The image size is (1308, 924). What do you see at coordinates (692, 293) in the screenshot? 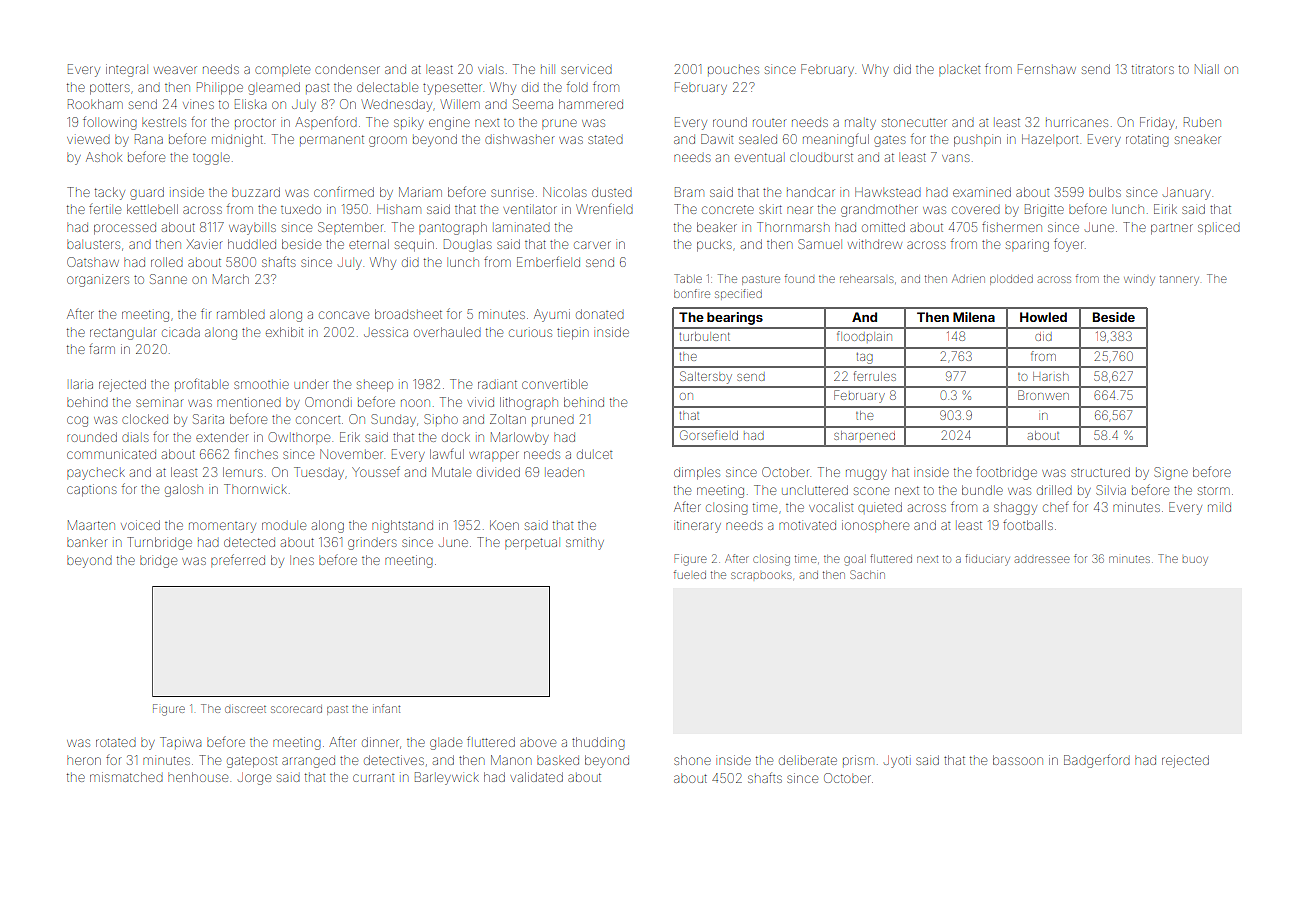
I see `bonfire` at bounding box center [692, 293].
